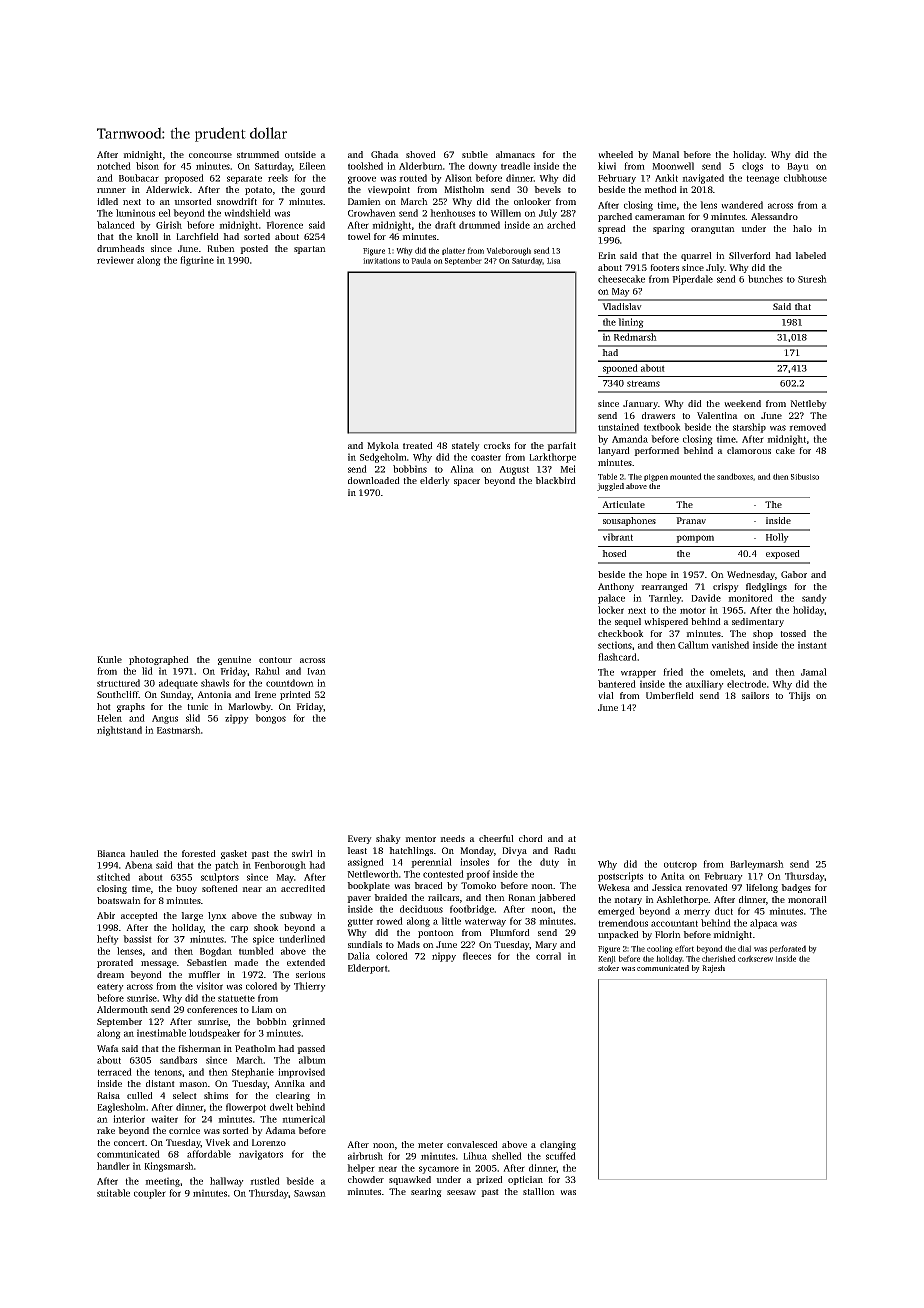 The image size is (924, 1308). I want to click on cheerful, so click(496, 838).
